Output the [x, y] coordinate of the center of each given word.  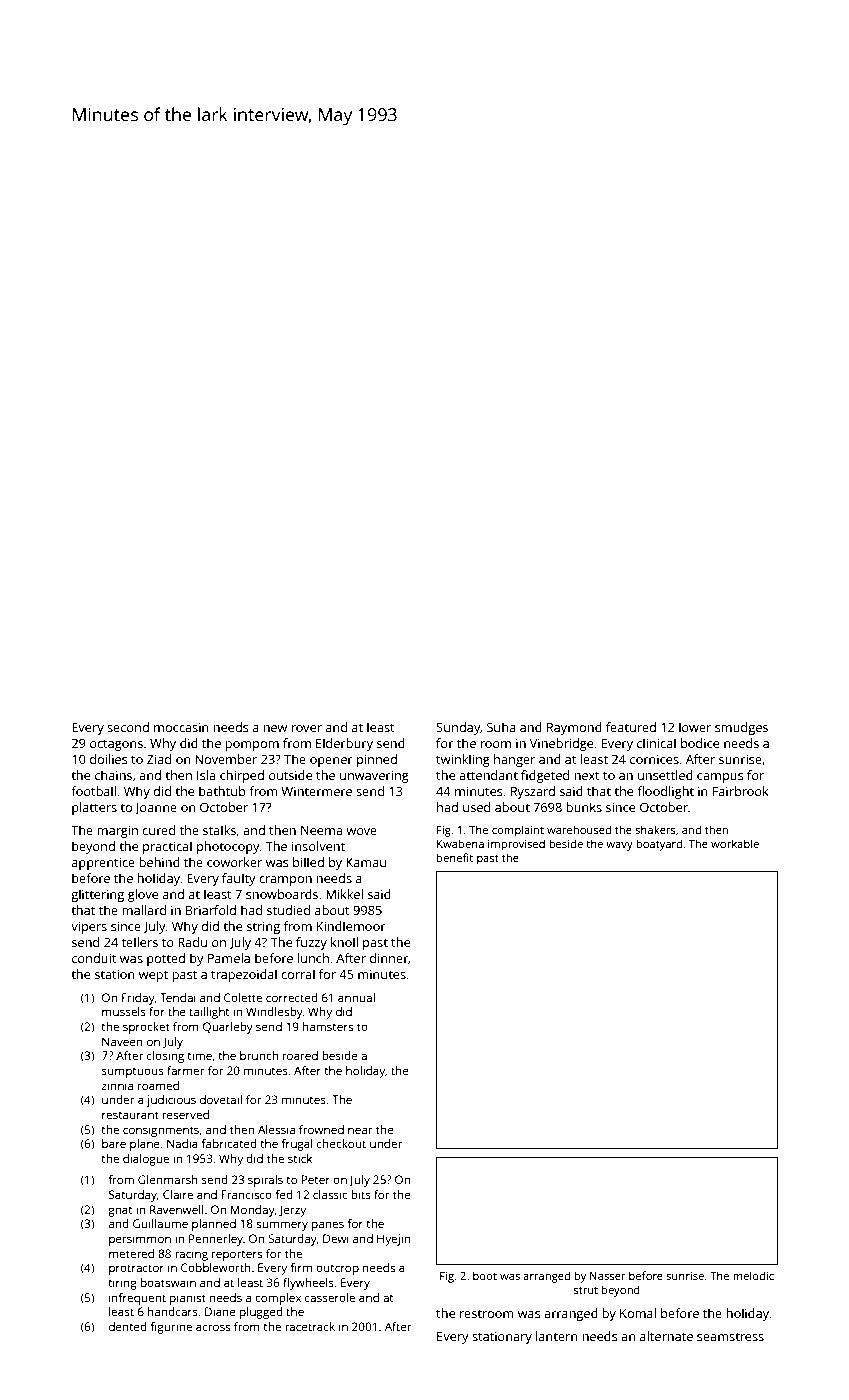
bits [361, 1194]
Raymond [574, 728]
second [128, 727]
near [360, 1130]
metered [131, 1253]
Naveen [122, 1041]
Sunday [458, 728]
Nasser [608, 1276]
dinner [389, 958]
